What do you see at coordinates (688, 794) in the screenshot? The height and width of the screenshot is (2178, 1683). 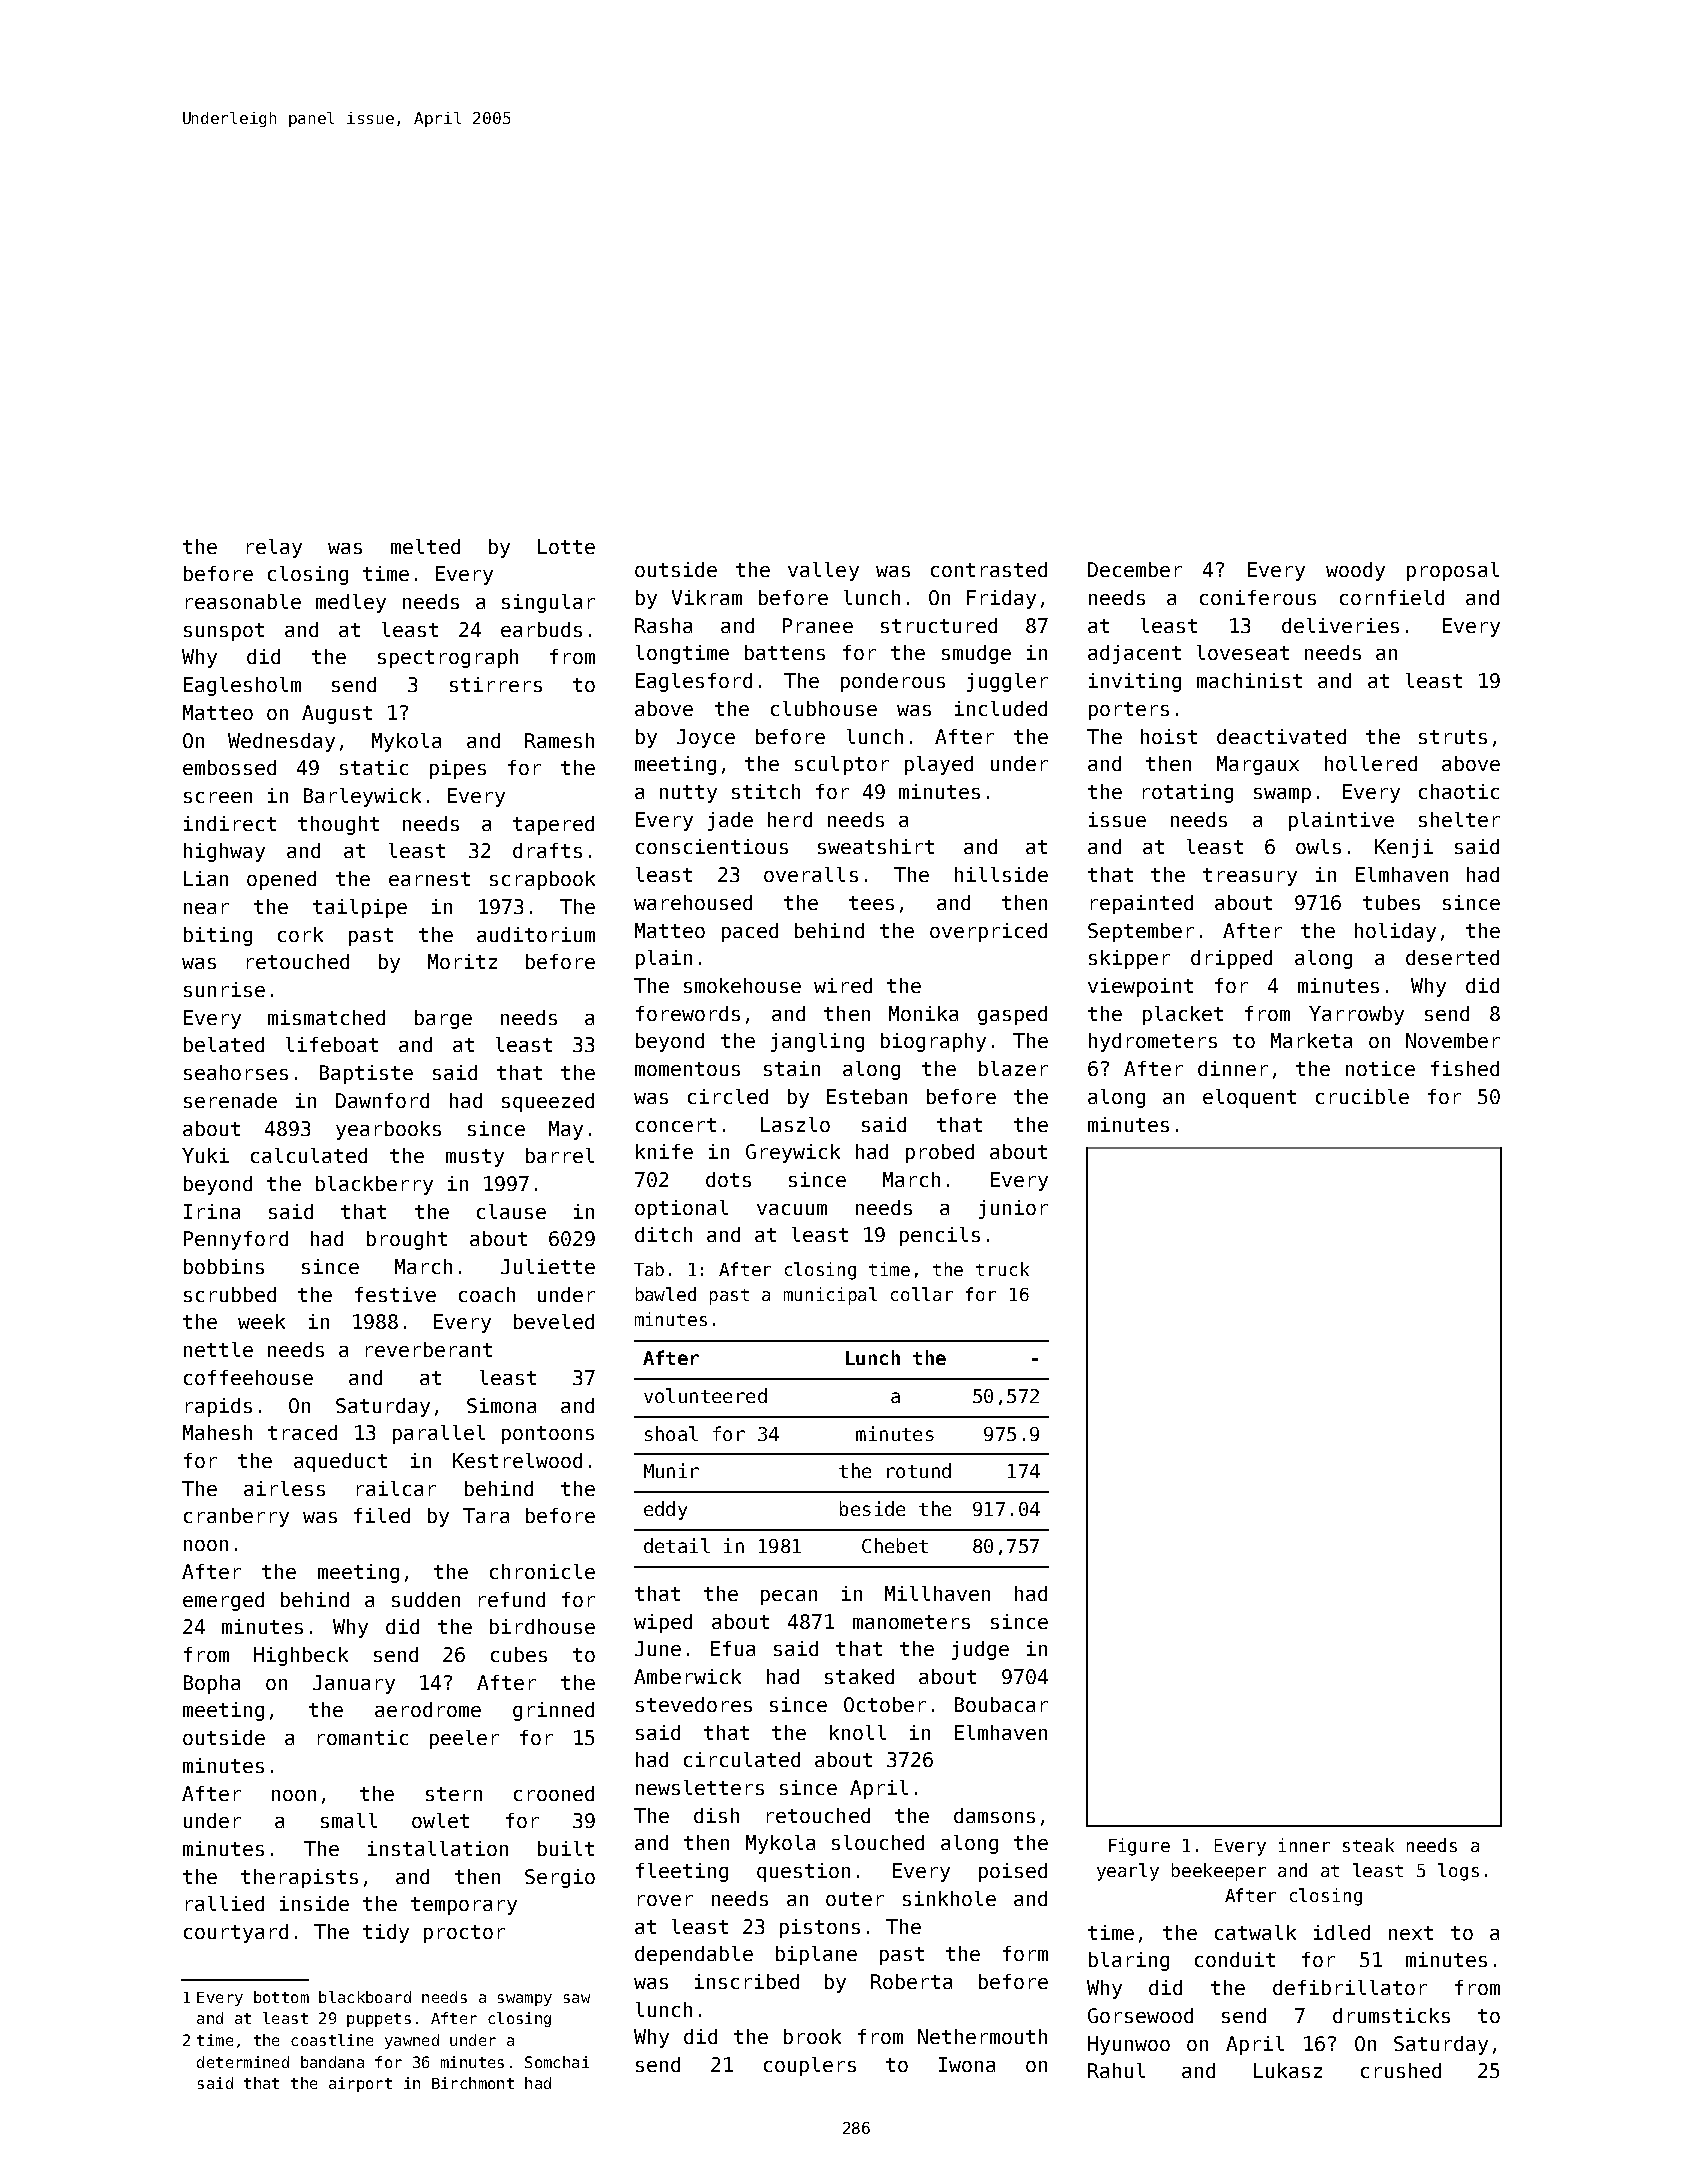 I see `nutty` at bounding box center [688, 794].
